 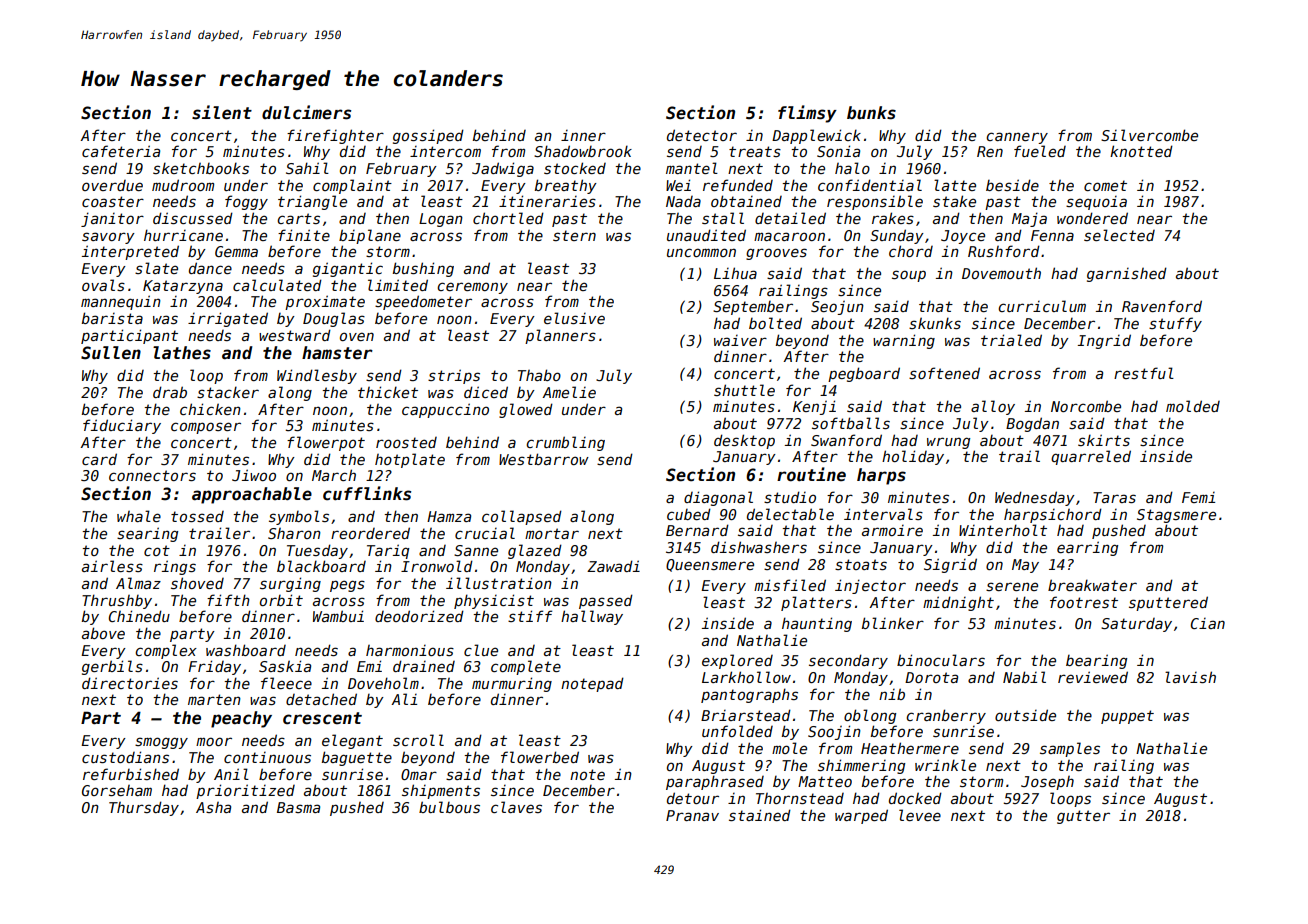 I want to click on cannery, so click(x=1017, y=138).
